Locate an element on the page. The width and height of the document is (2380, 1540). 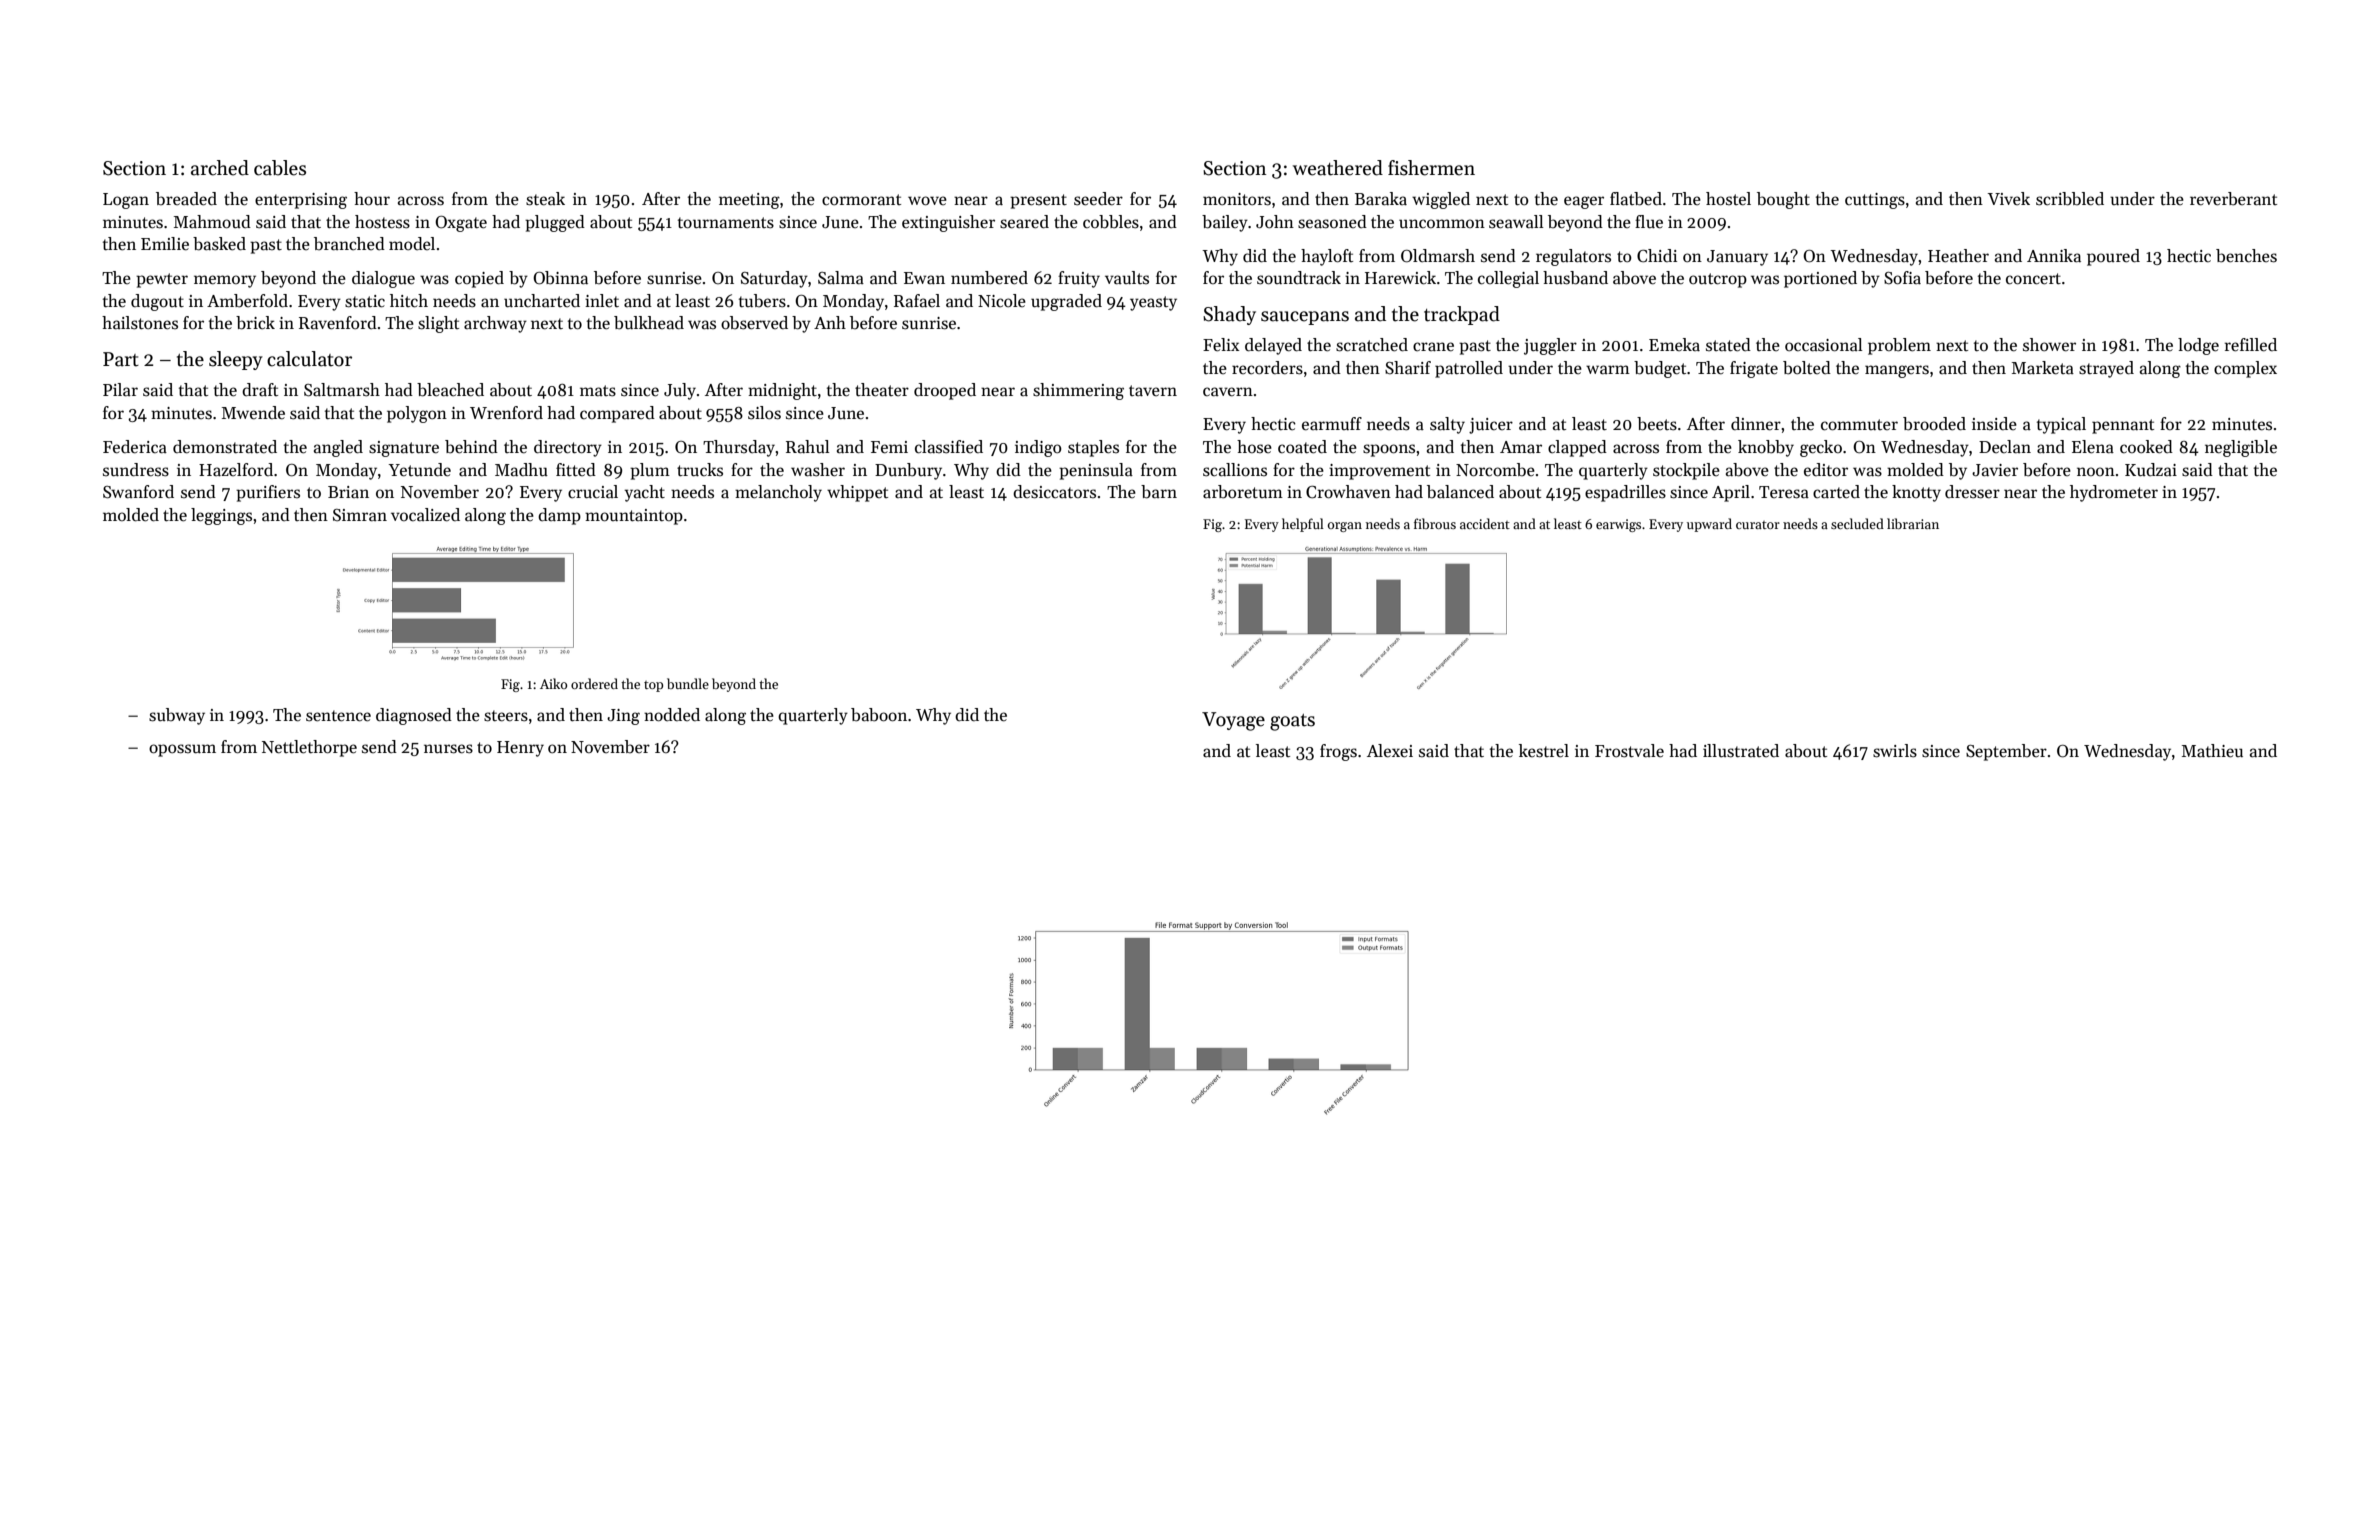
Nettlethorpe is located at coordinates (309, 748).
